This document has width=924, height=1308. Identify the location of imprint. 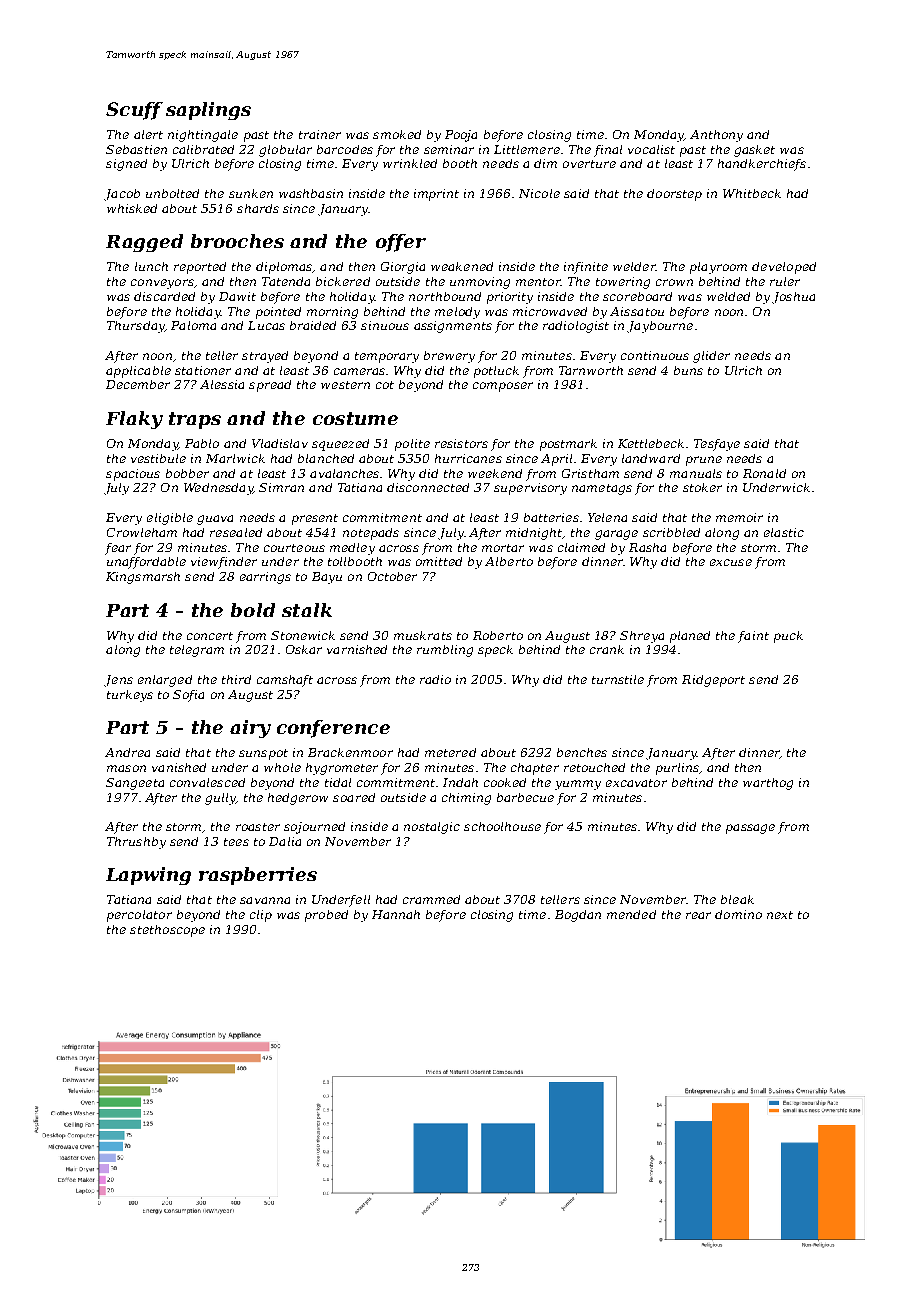
(436, 195).
